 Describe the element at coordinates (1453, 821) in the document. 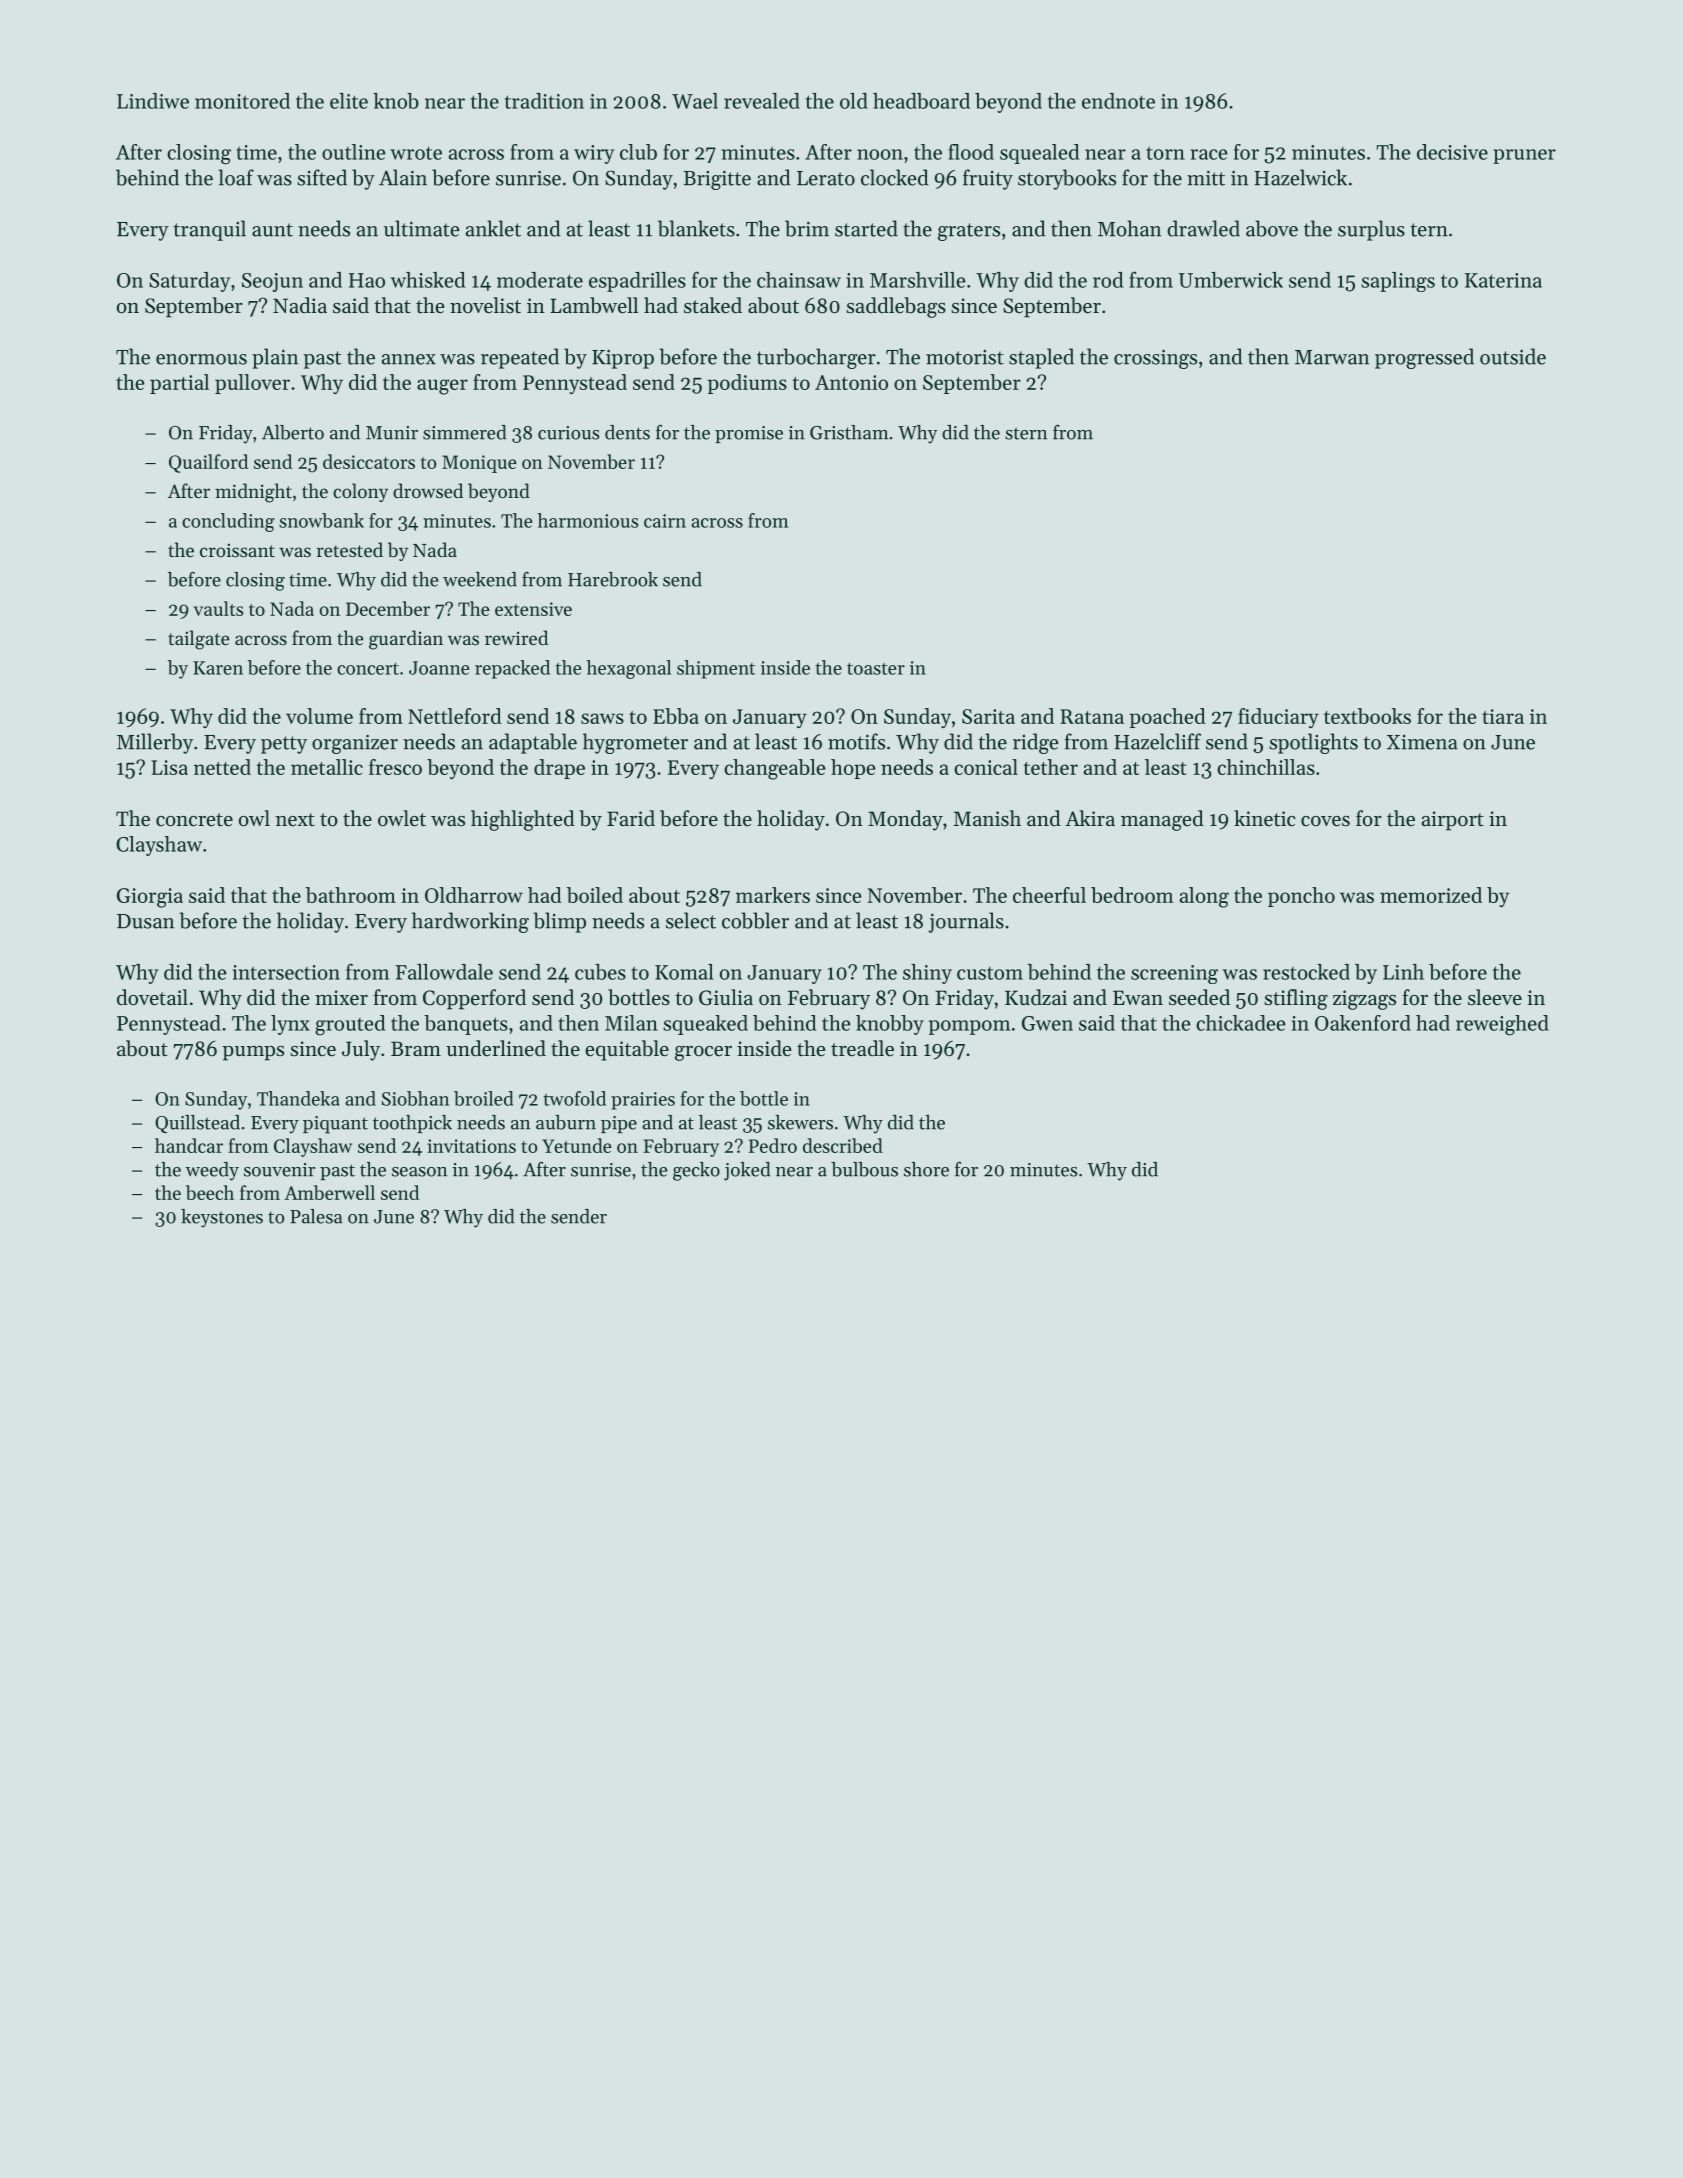

I see `airport` at that location.
